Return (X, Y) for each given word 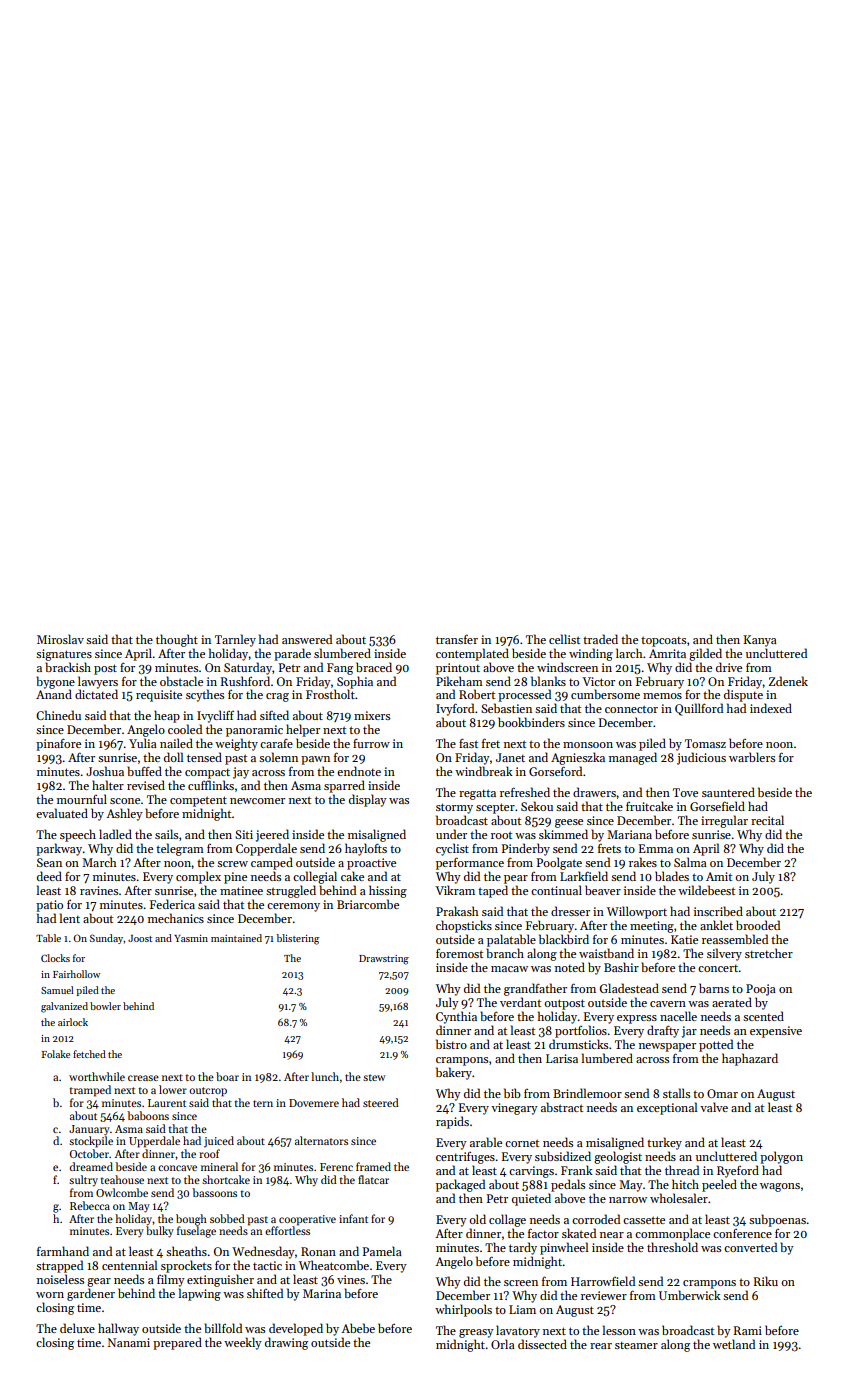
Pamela (382, 1251)
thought (177, 640)
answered (307, 639)
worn (50, 1295)
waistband (606, 953)
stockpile (91, 1142)
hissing (388, 891)
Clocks (55, 958)
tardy (523, 1248)
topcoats (663, 641)
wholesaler (679, 1198)
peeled (719, 1185)
